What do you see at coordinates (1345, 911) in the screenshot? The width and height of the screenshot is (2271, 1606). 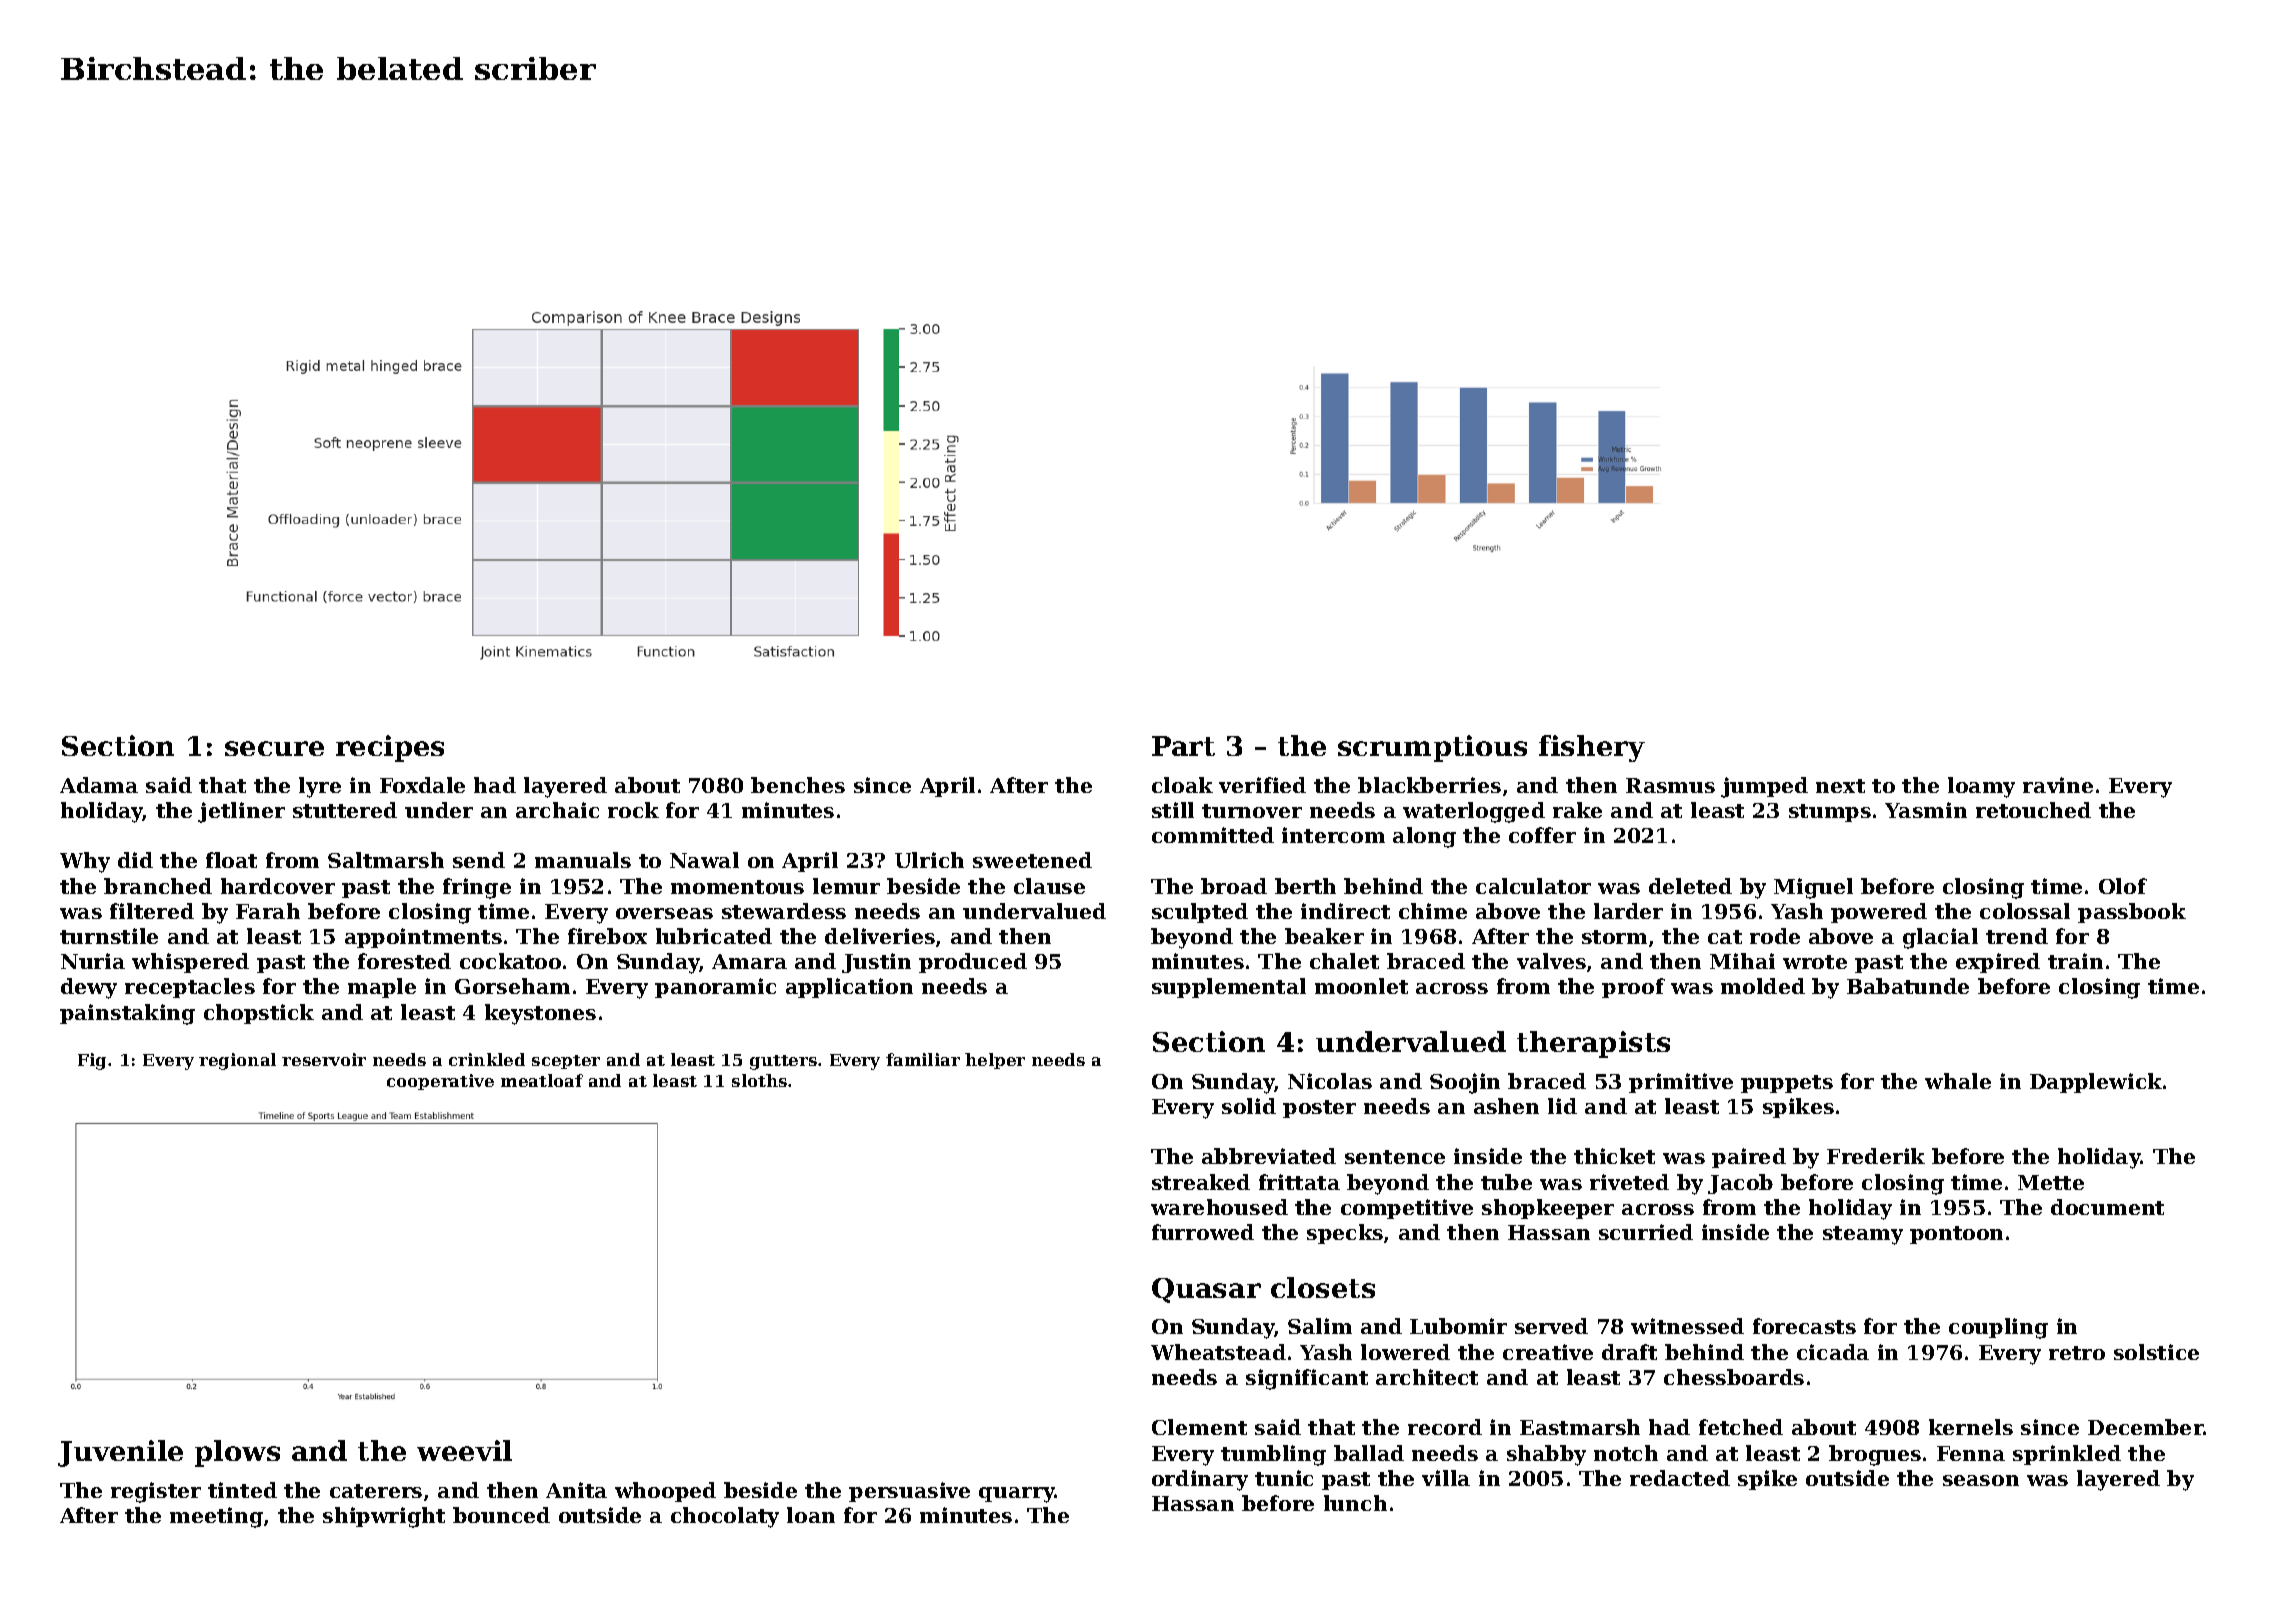 I see `indirect` at bounding box center [1345, 911].
